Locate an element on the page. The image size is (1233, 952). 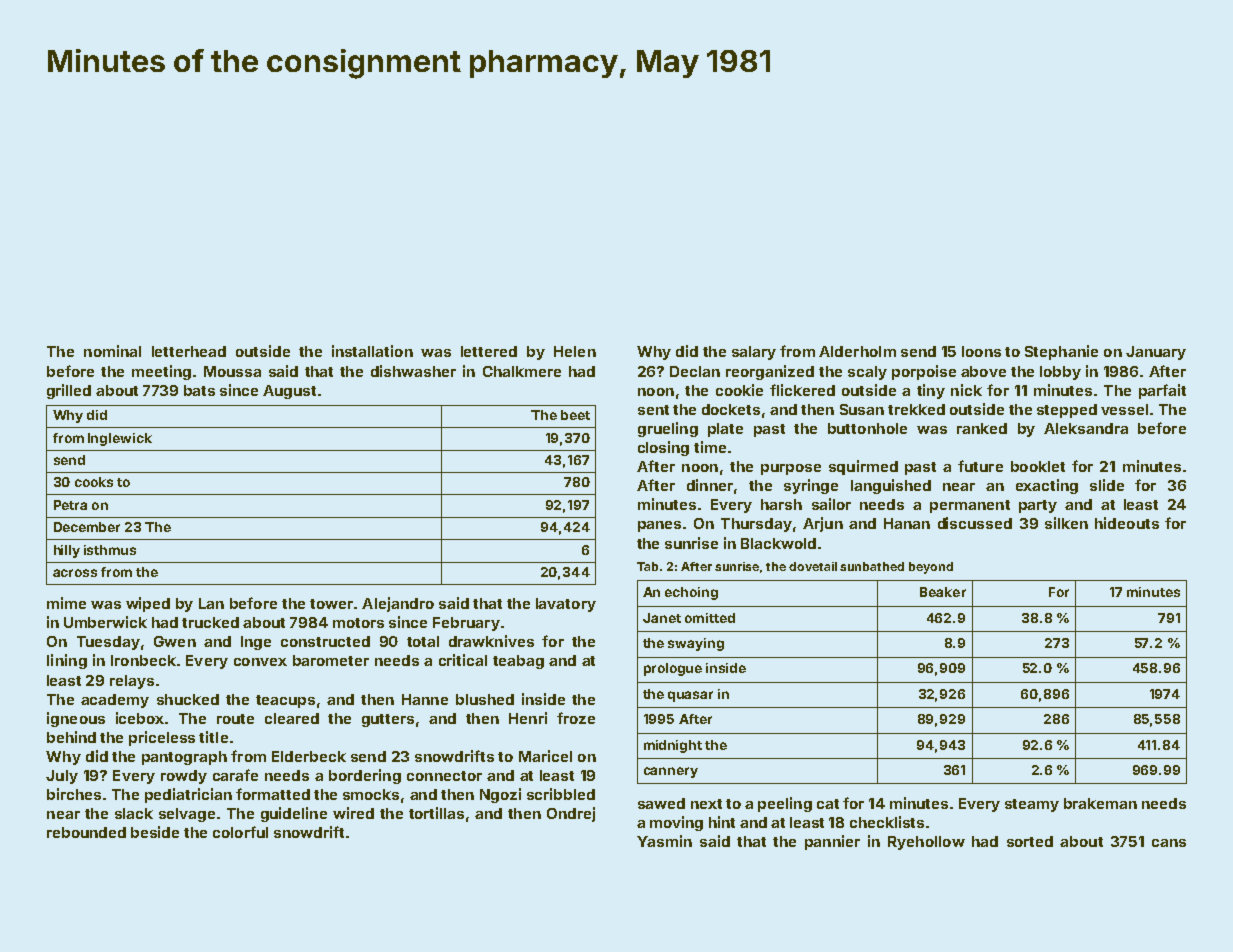
cans is located at coordinates (1169, 843).
